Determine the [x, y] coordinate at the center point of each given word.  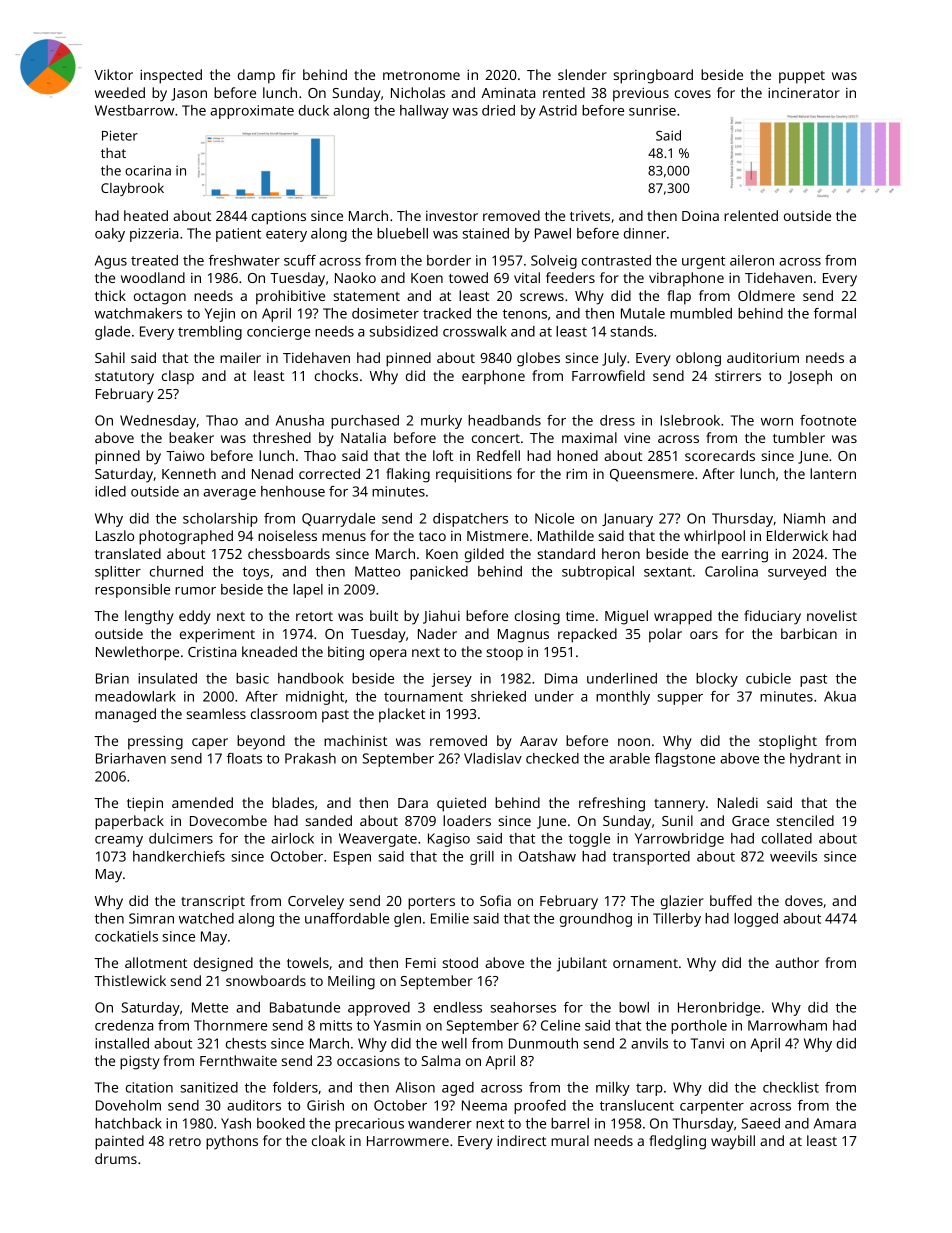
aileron [752, 260]
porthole [699, 1027]
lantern [833, 473]
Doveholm [128, 1105]
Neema [484, 1105]
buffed [731, 900]
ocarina [148, 170]
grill [482, 858]
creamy [119, 841]
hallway [424, 112]
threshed [282, 437]
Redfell [498, 455]
